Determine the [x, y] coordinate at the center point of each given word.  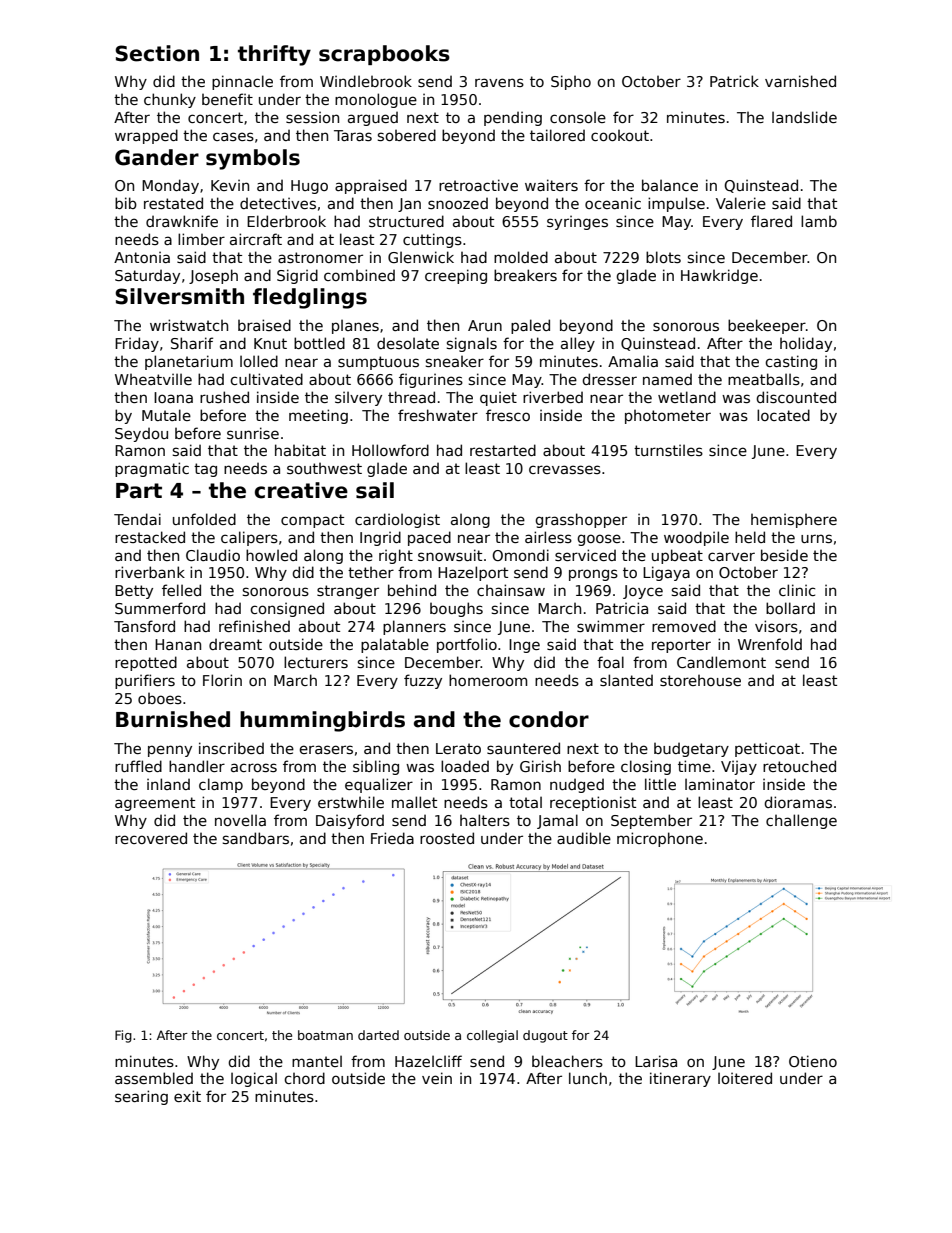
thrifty [274, 55]
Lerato [458, 748]
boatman [325, 1035]
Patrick [734, 81]
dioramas [798, 802]
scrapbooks [384, 55]
